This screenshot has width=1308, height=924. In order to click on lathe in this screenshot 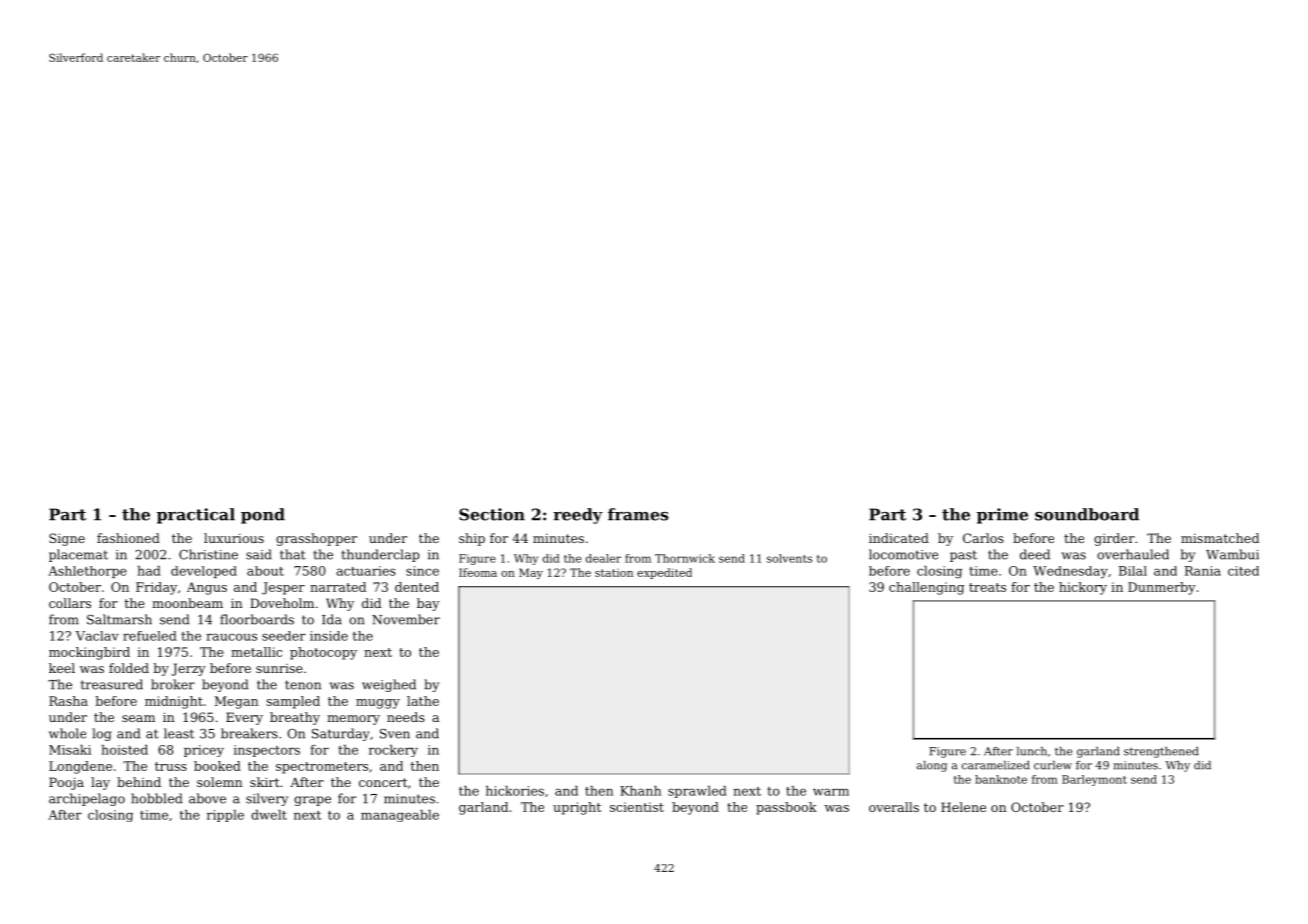, I will do `click(423, 701)`.
